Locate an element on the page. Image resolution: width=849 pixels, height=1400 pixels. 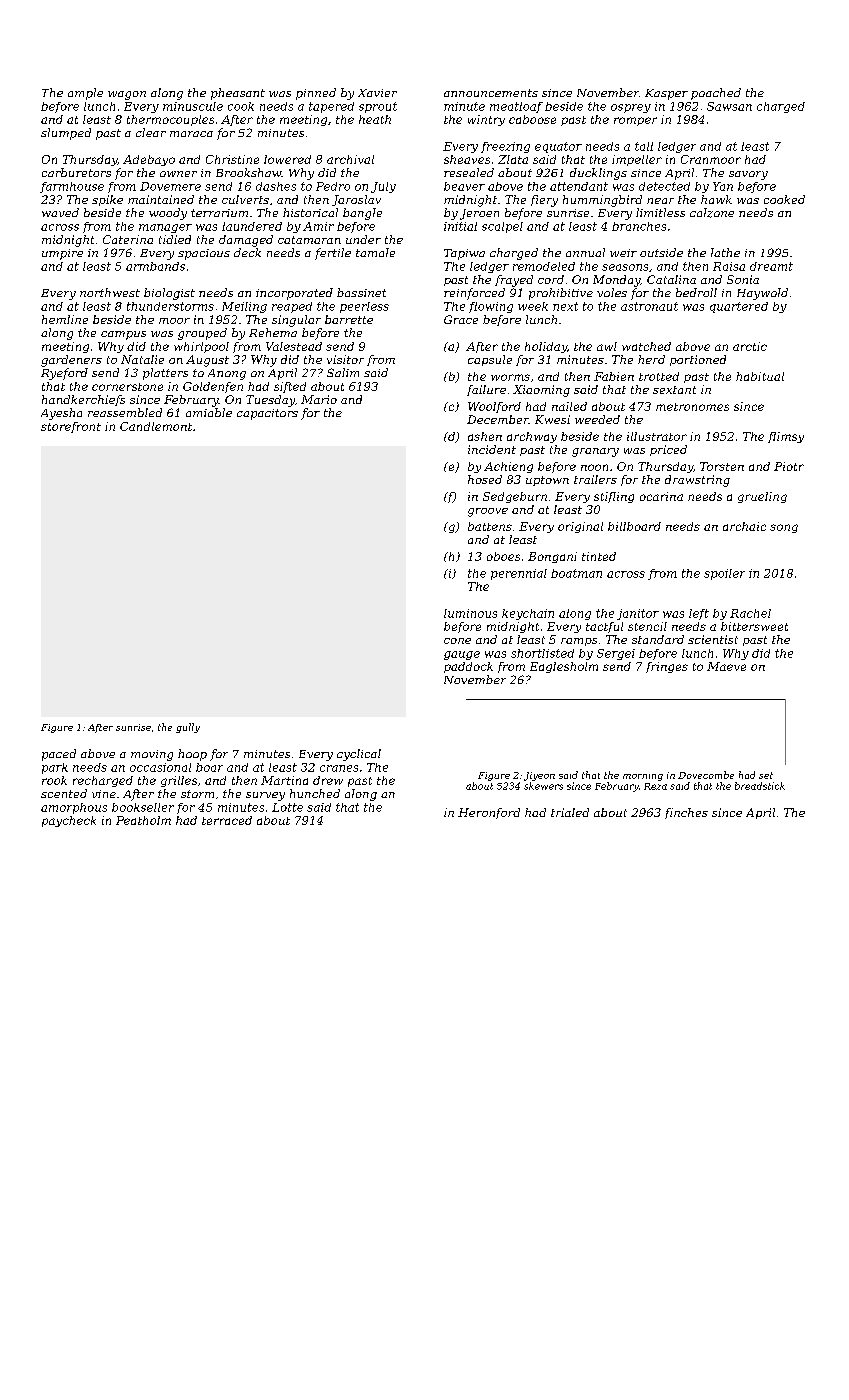
pinned is located at coordinates (316, 94).
